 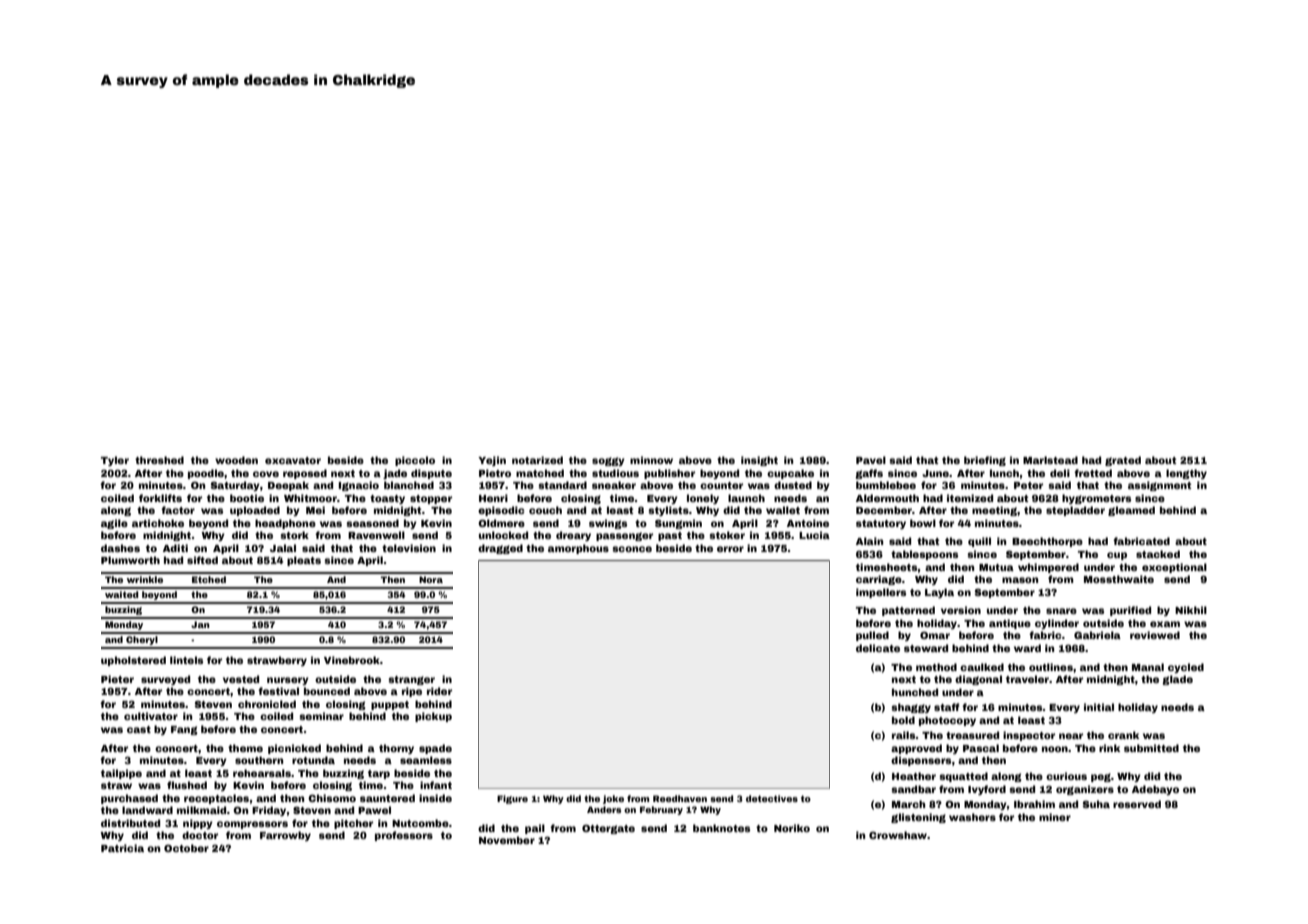 What do you see at coordinates (898, 835) in the page?
I see `Crowshaw` at bounding box center [898, 835].
